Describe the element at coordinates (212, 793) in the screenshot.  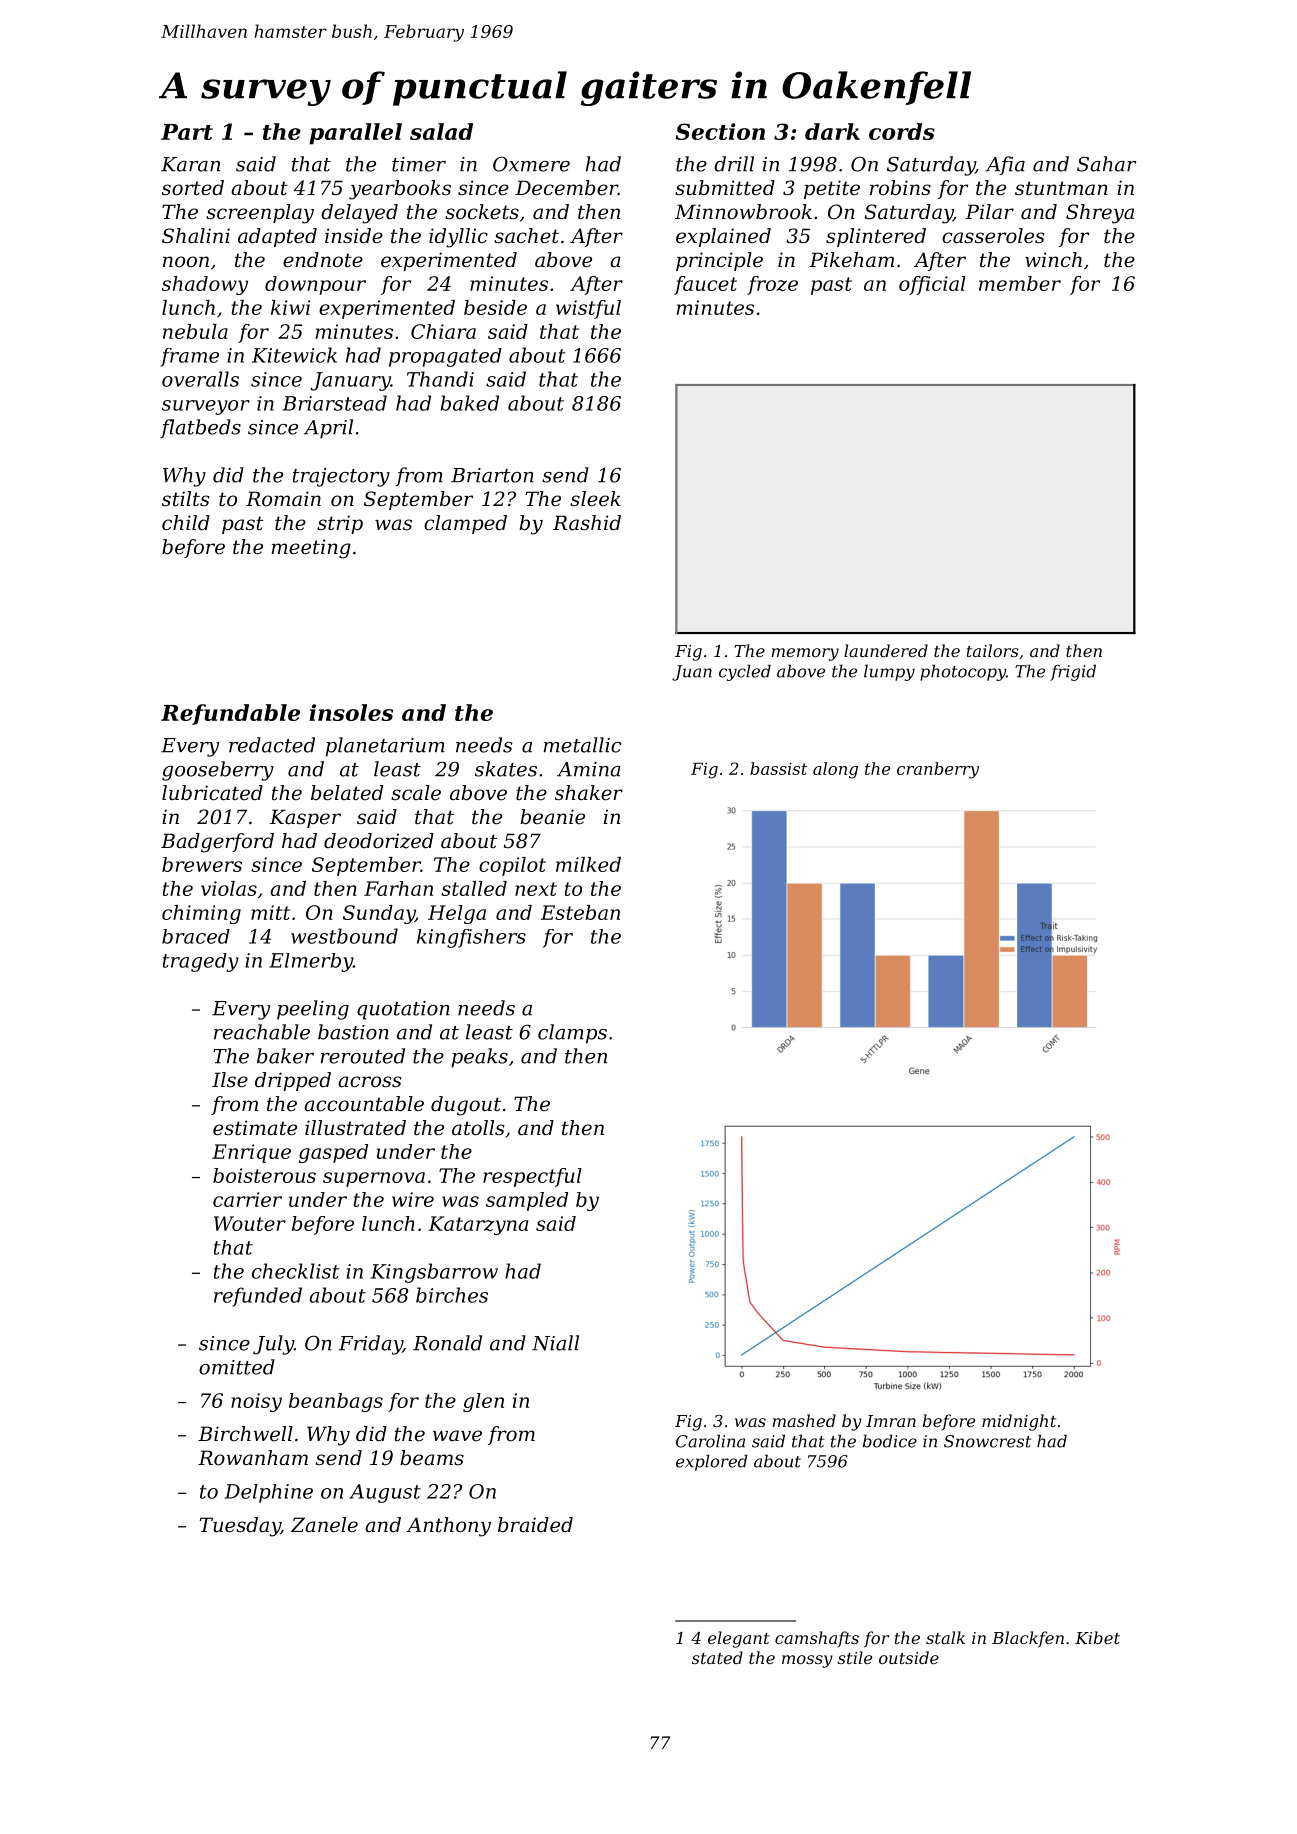
I see `lubricated` at that location.
